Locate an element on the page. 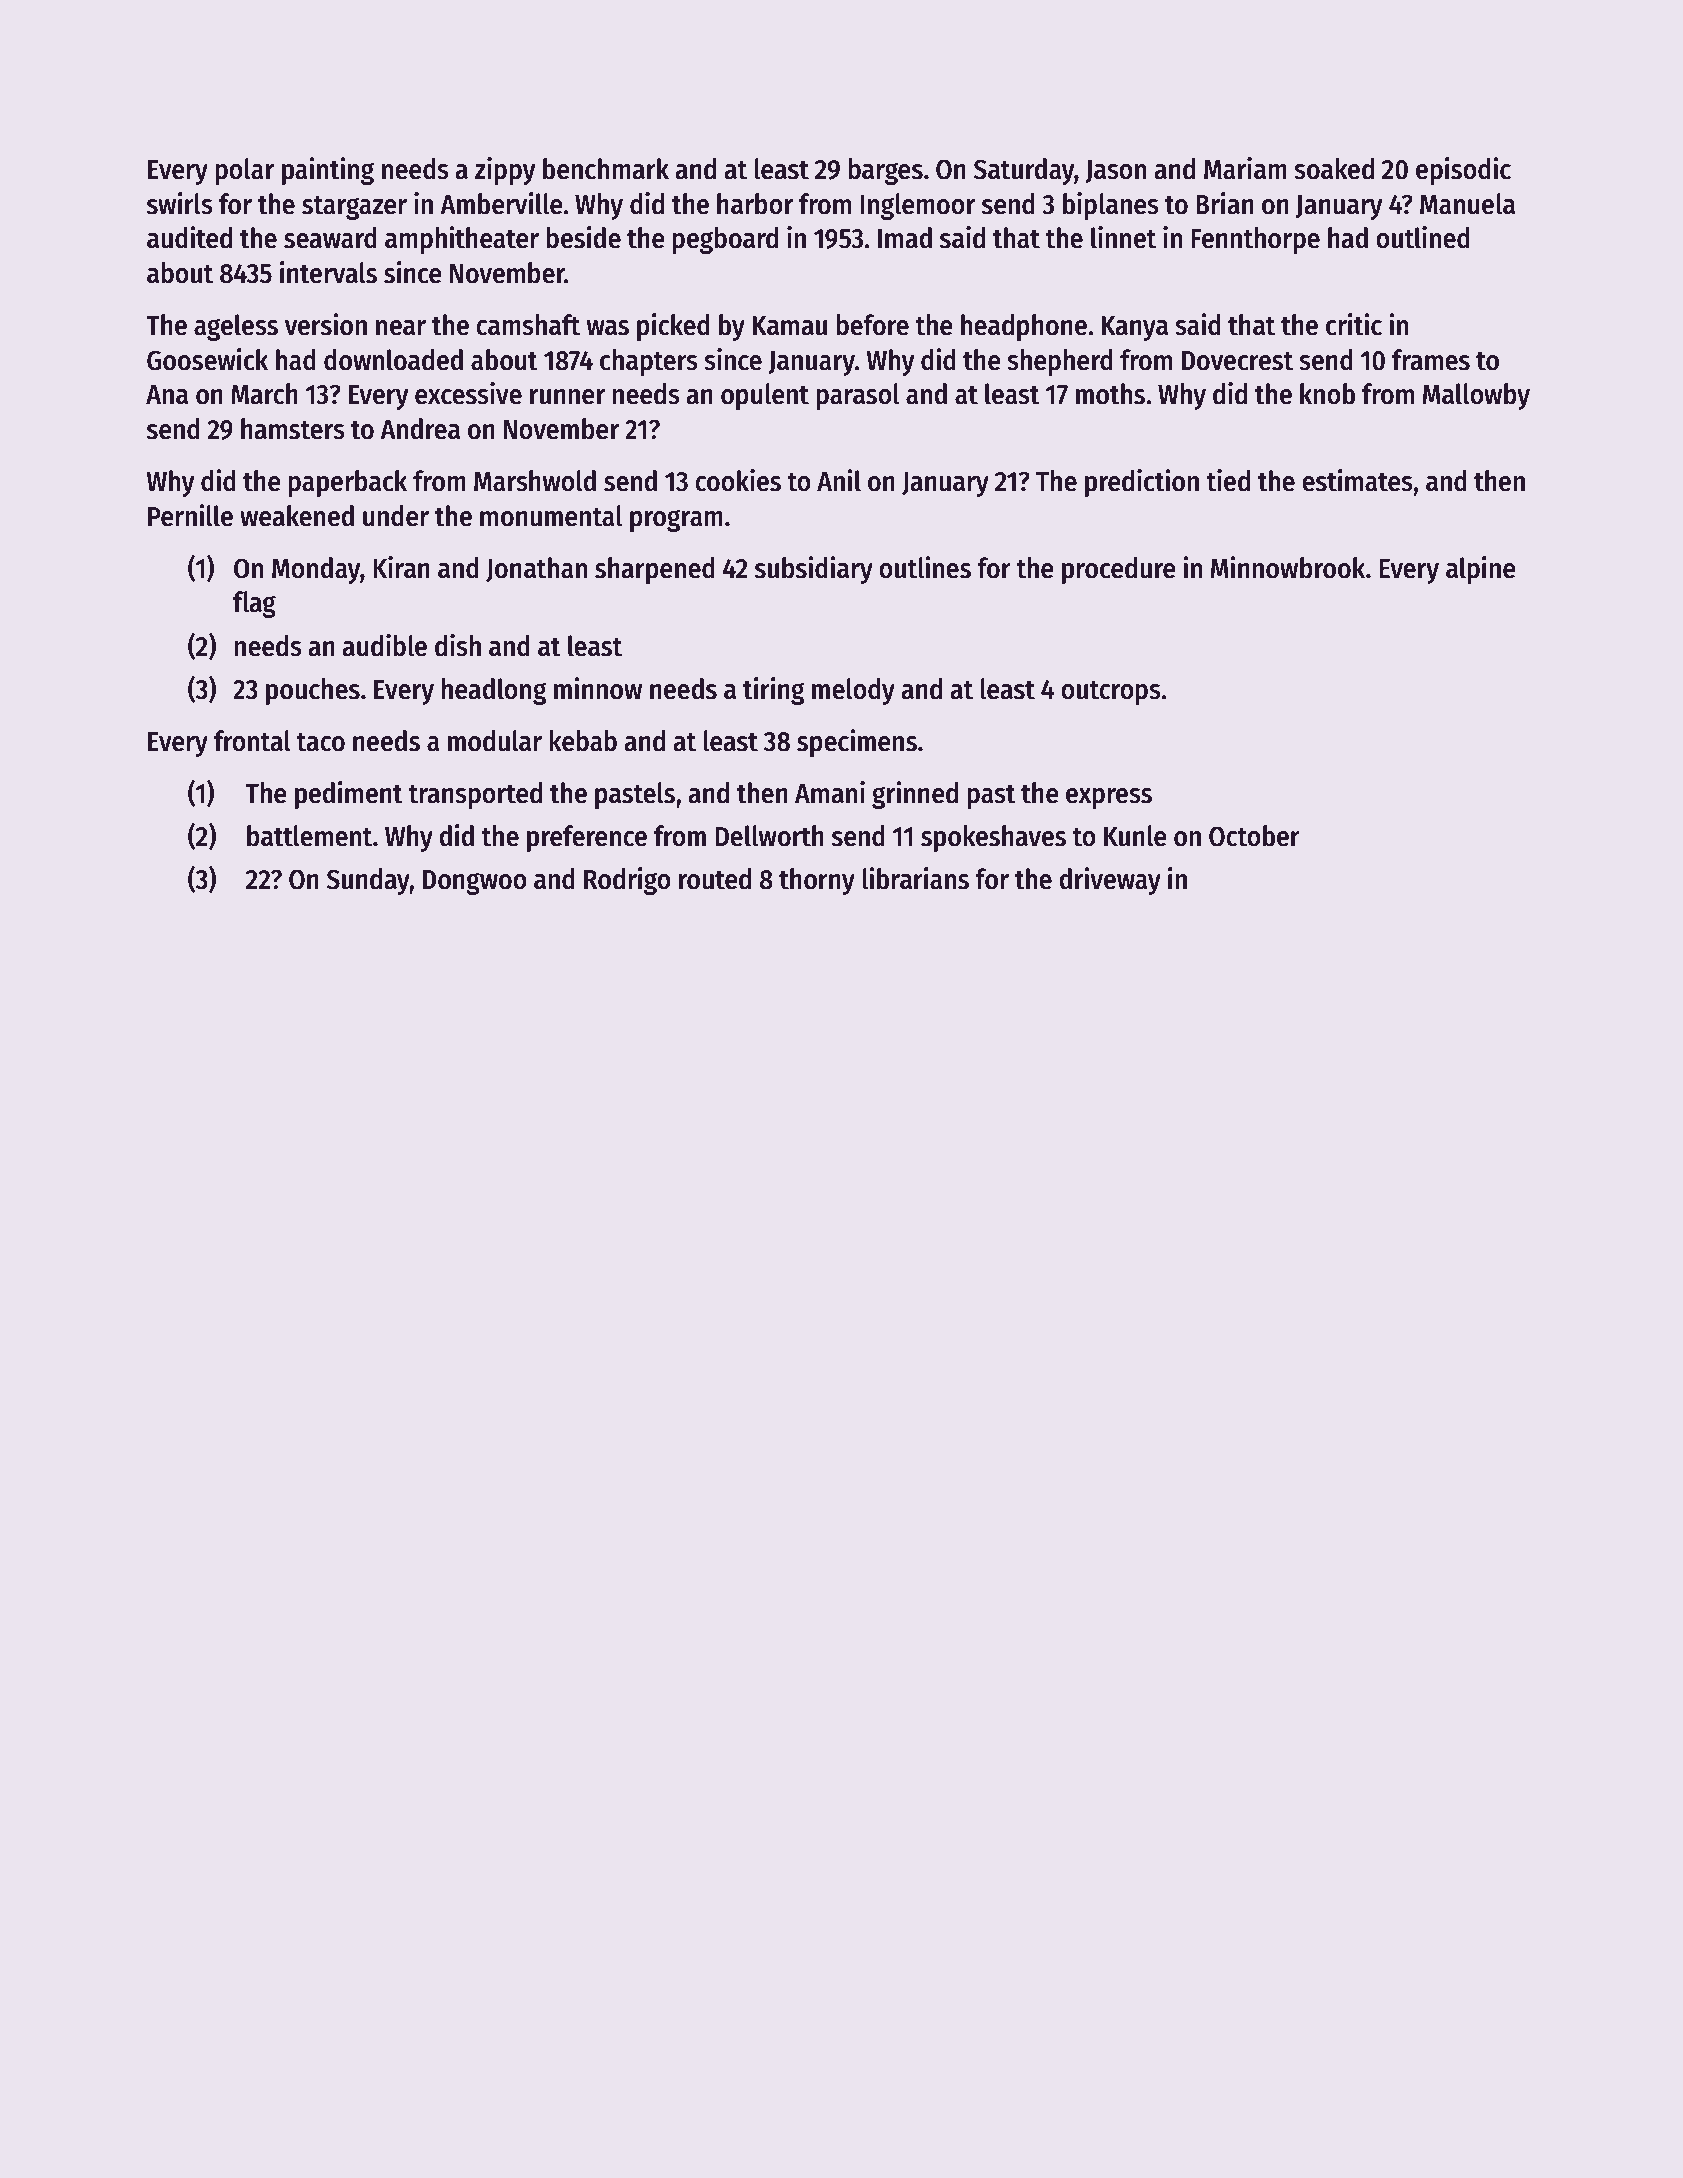 The height and width of the page is (2178, 1683). pouches is located at coordinates (313, 691).
